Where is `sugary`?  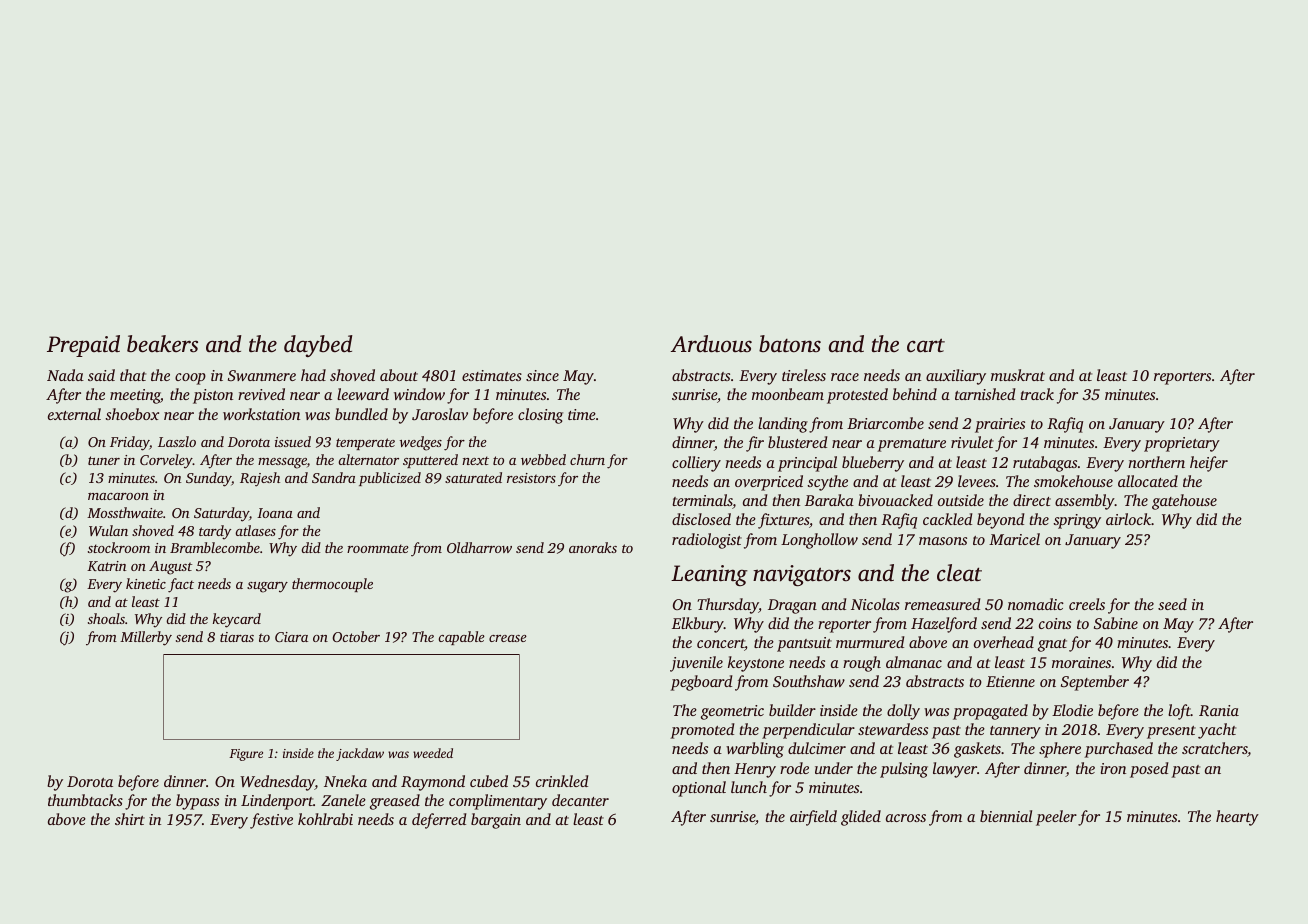
sugary is located at coordinates (267, 587).
